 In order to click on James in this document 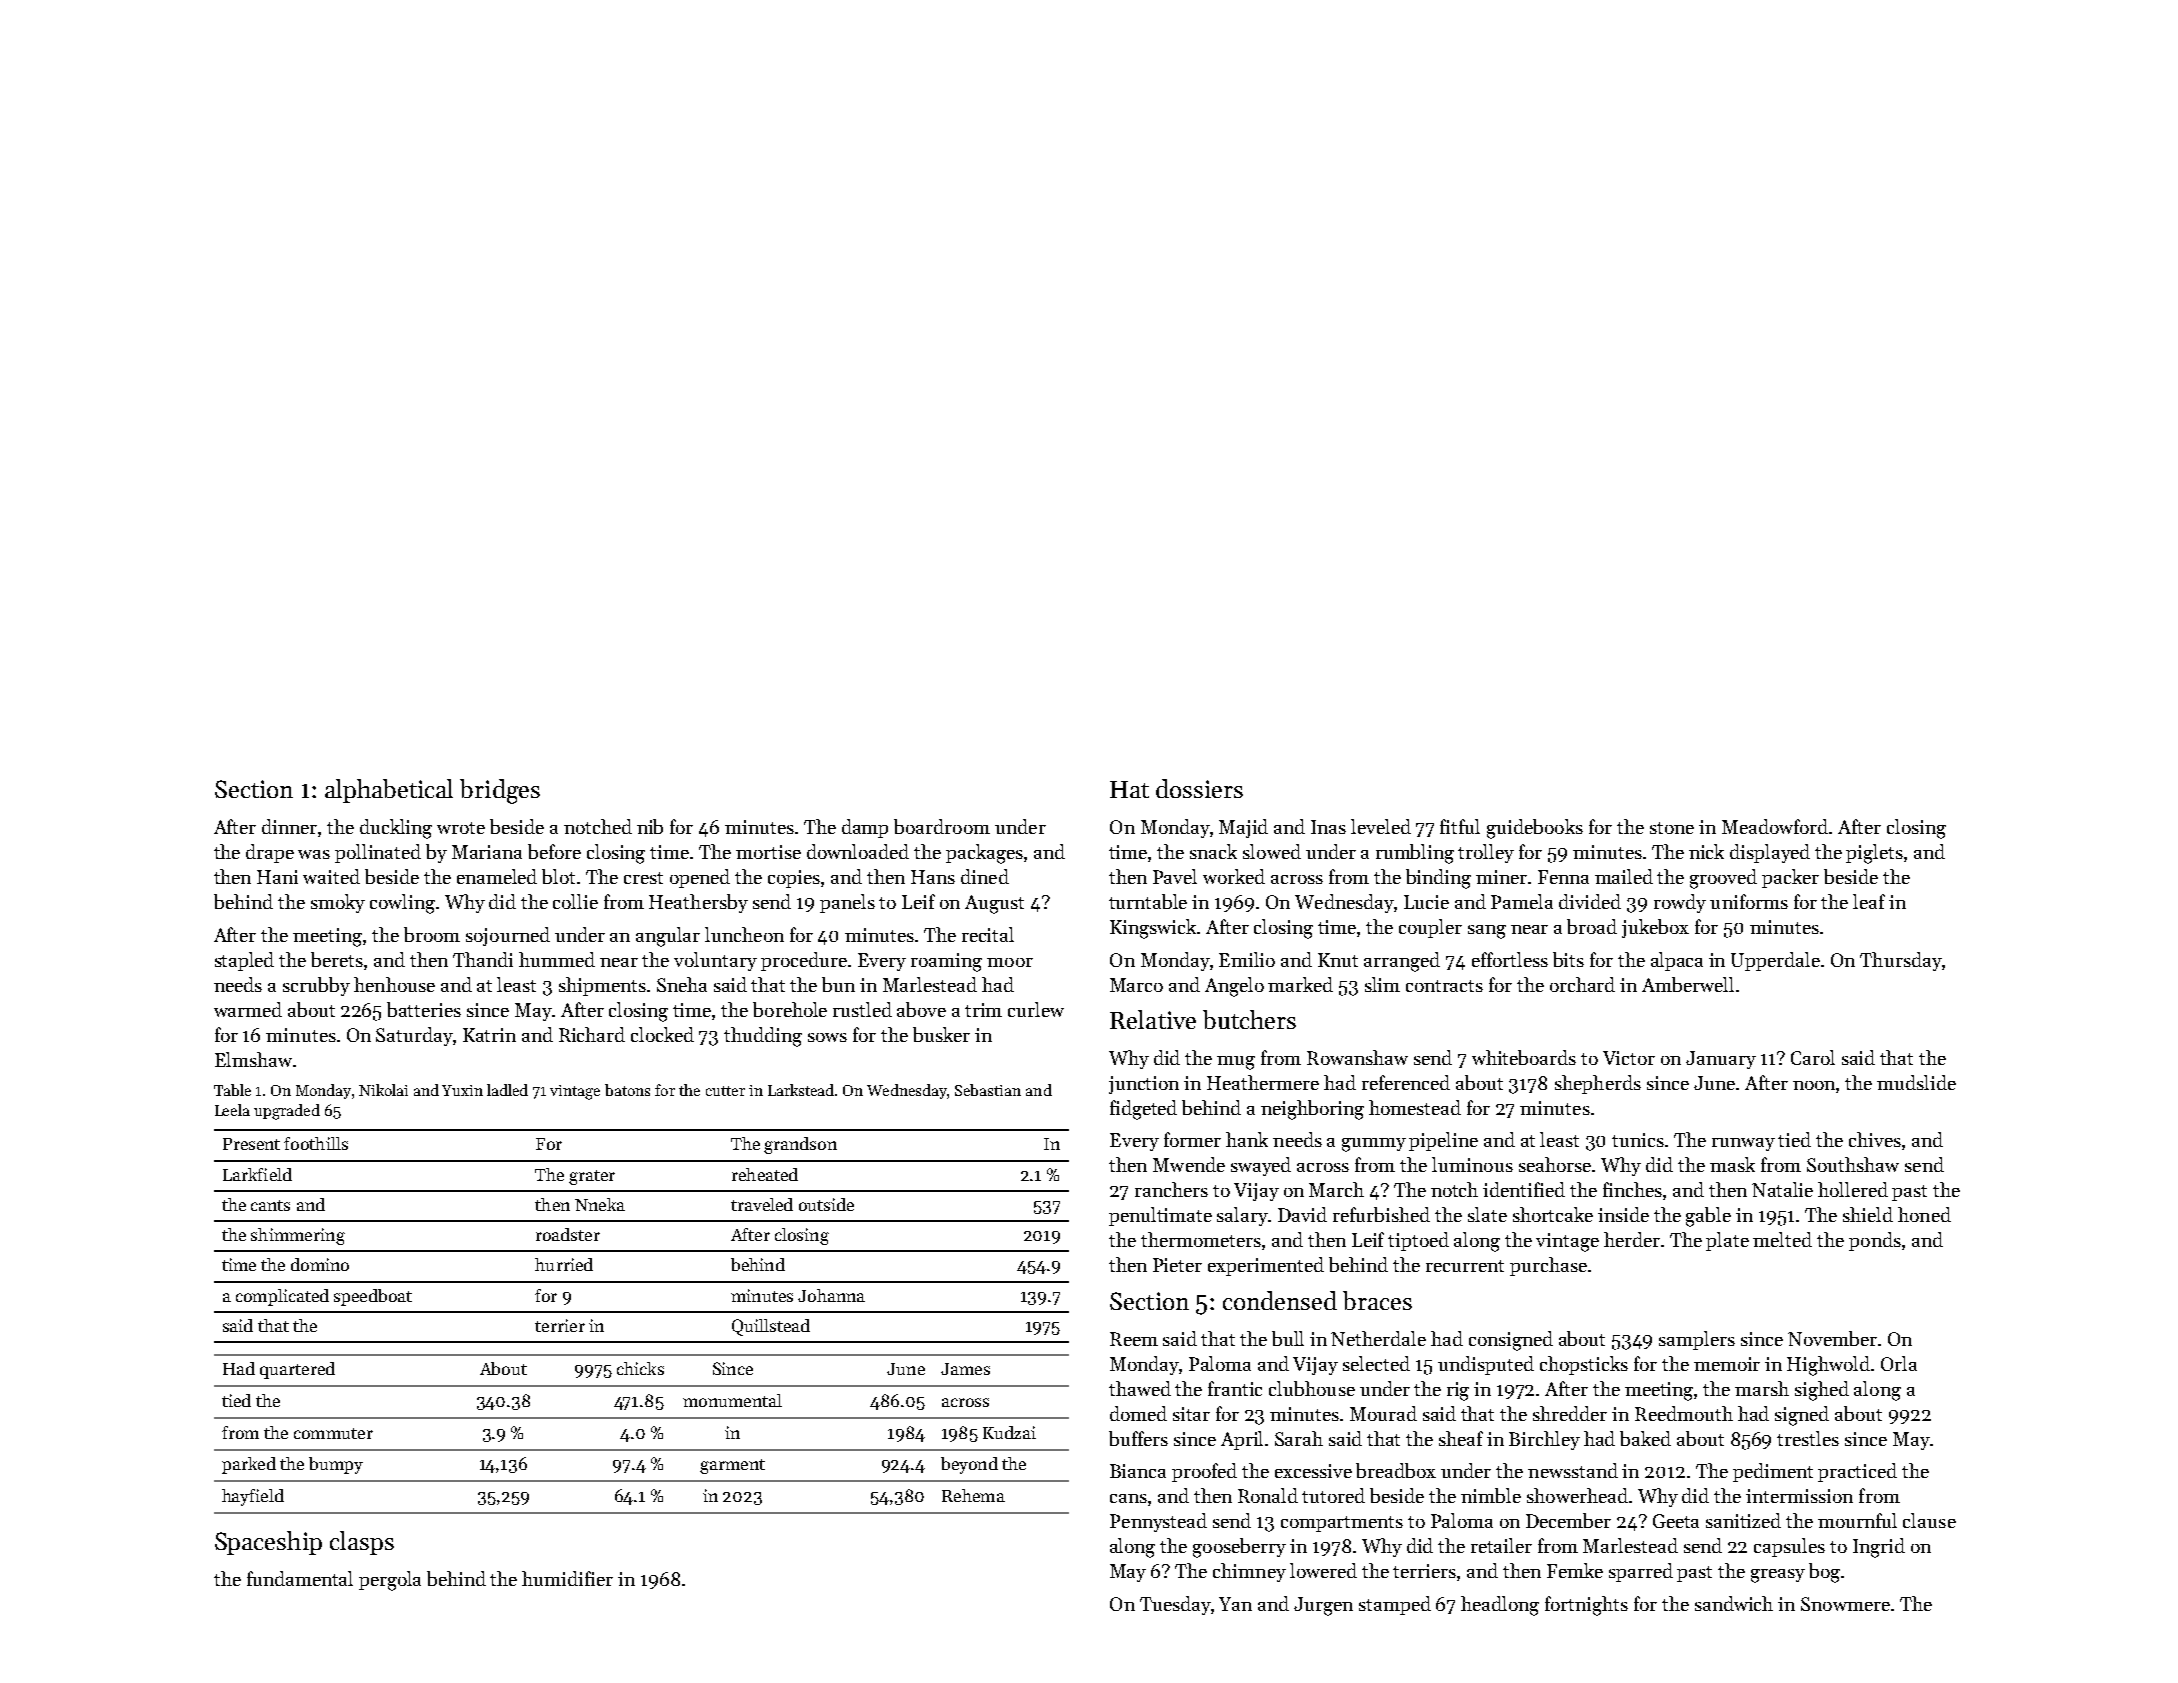, I will do `click(965, 1369)`.
